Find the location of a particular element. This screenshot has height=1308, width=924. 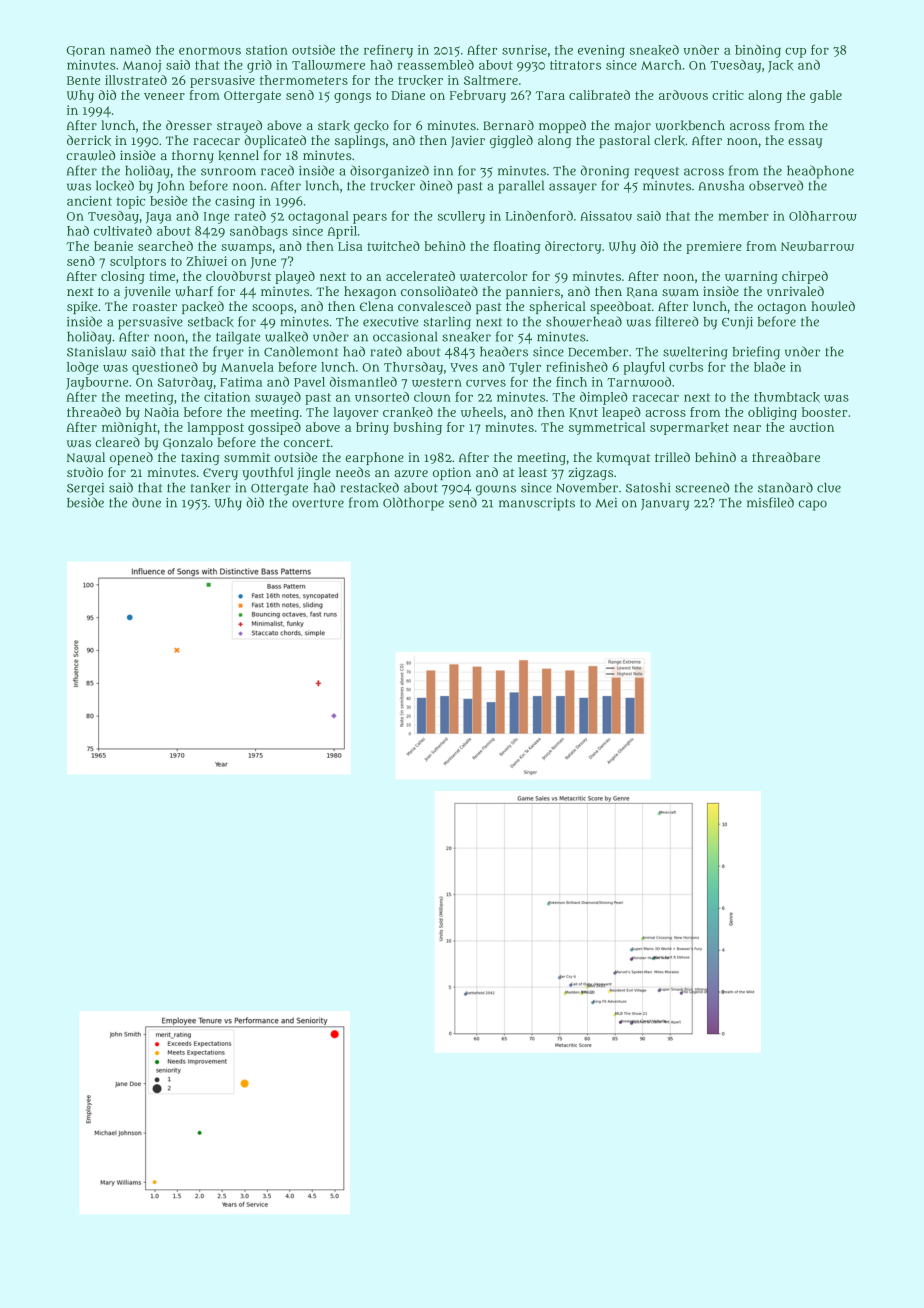

twitched is located at coordinates (393, 246).
